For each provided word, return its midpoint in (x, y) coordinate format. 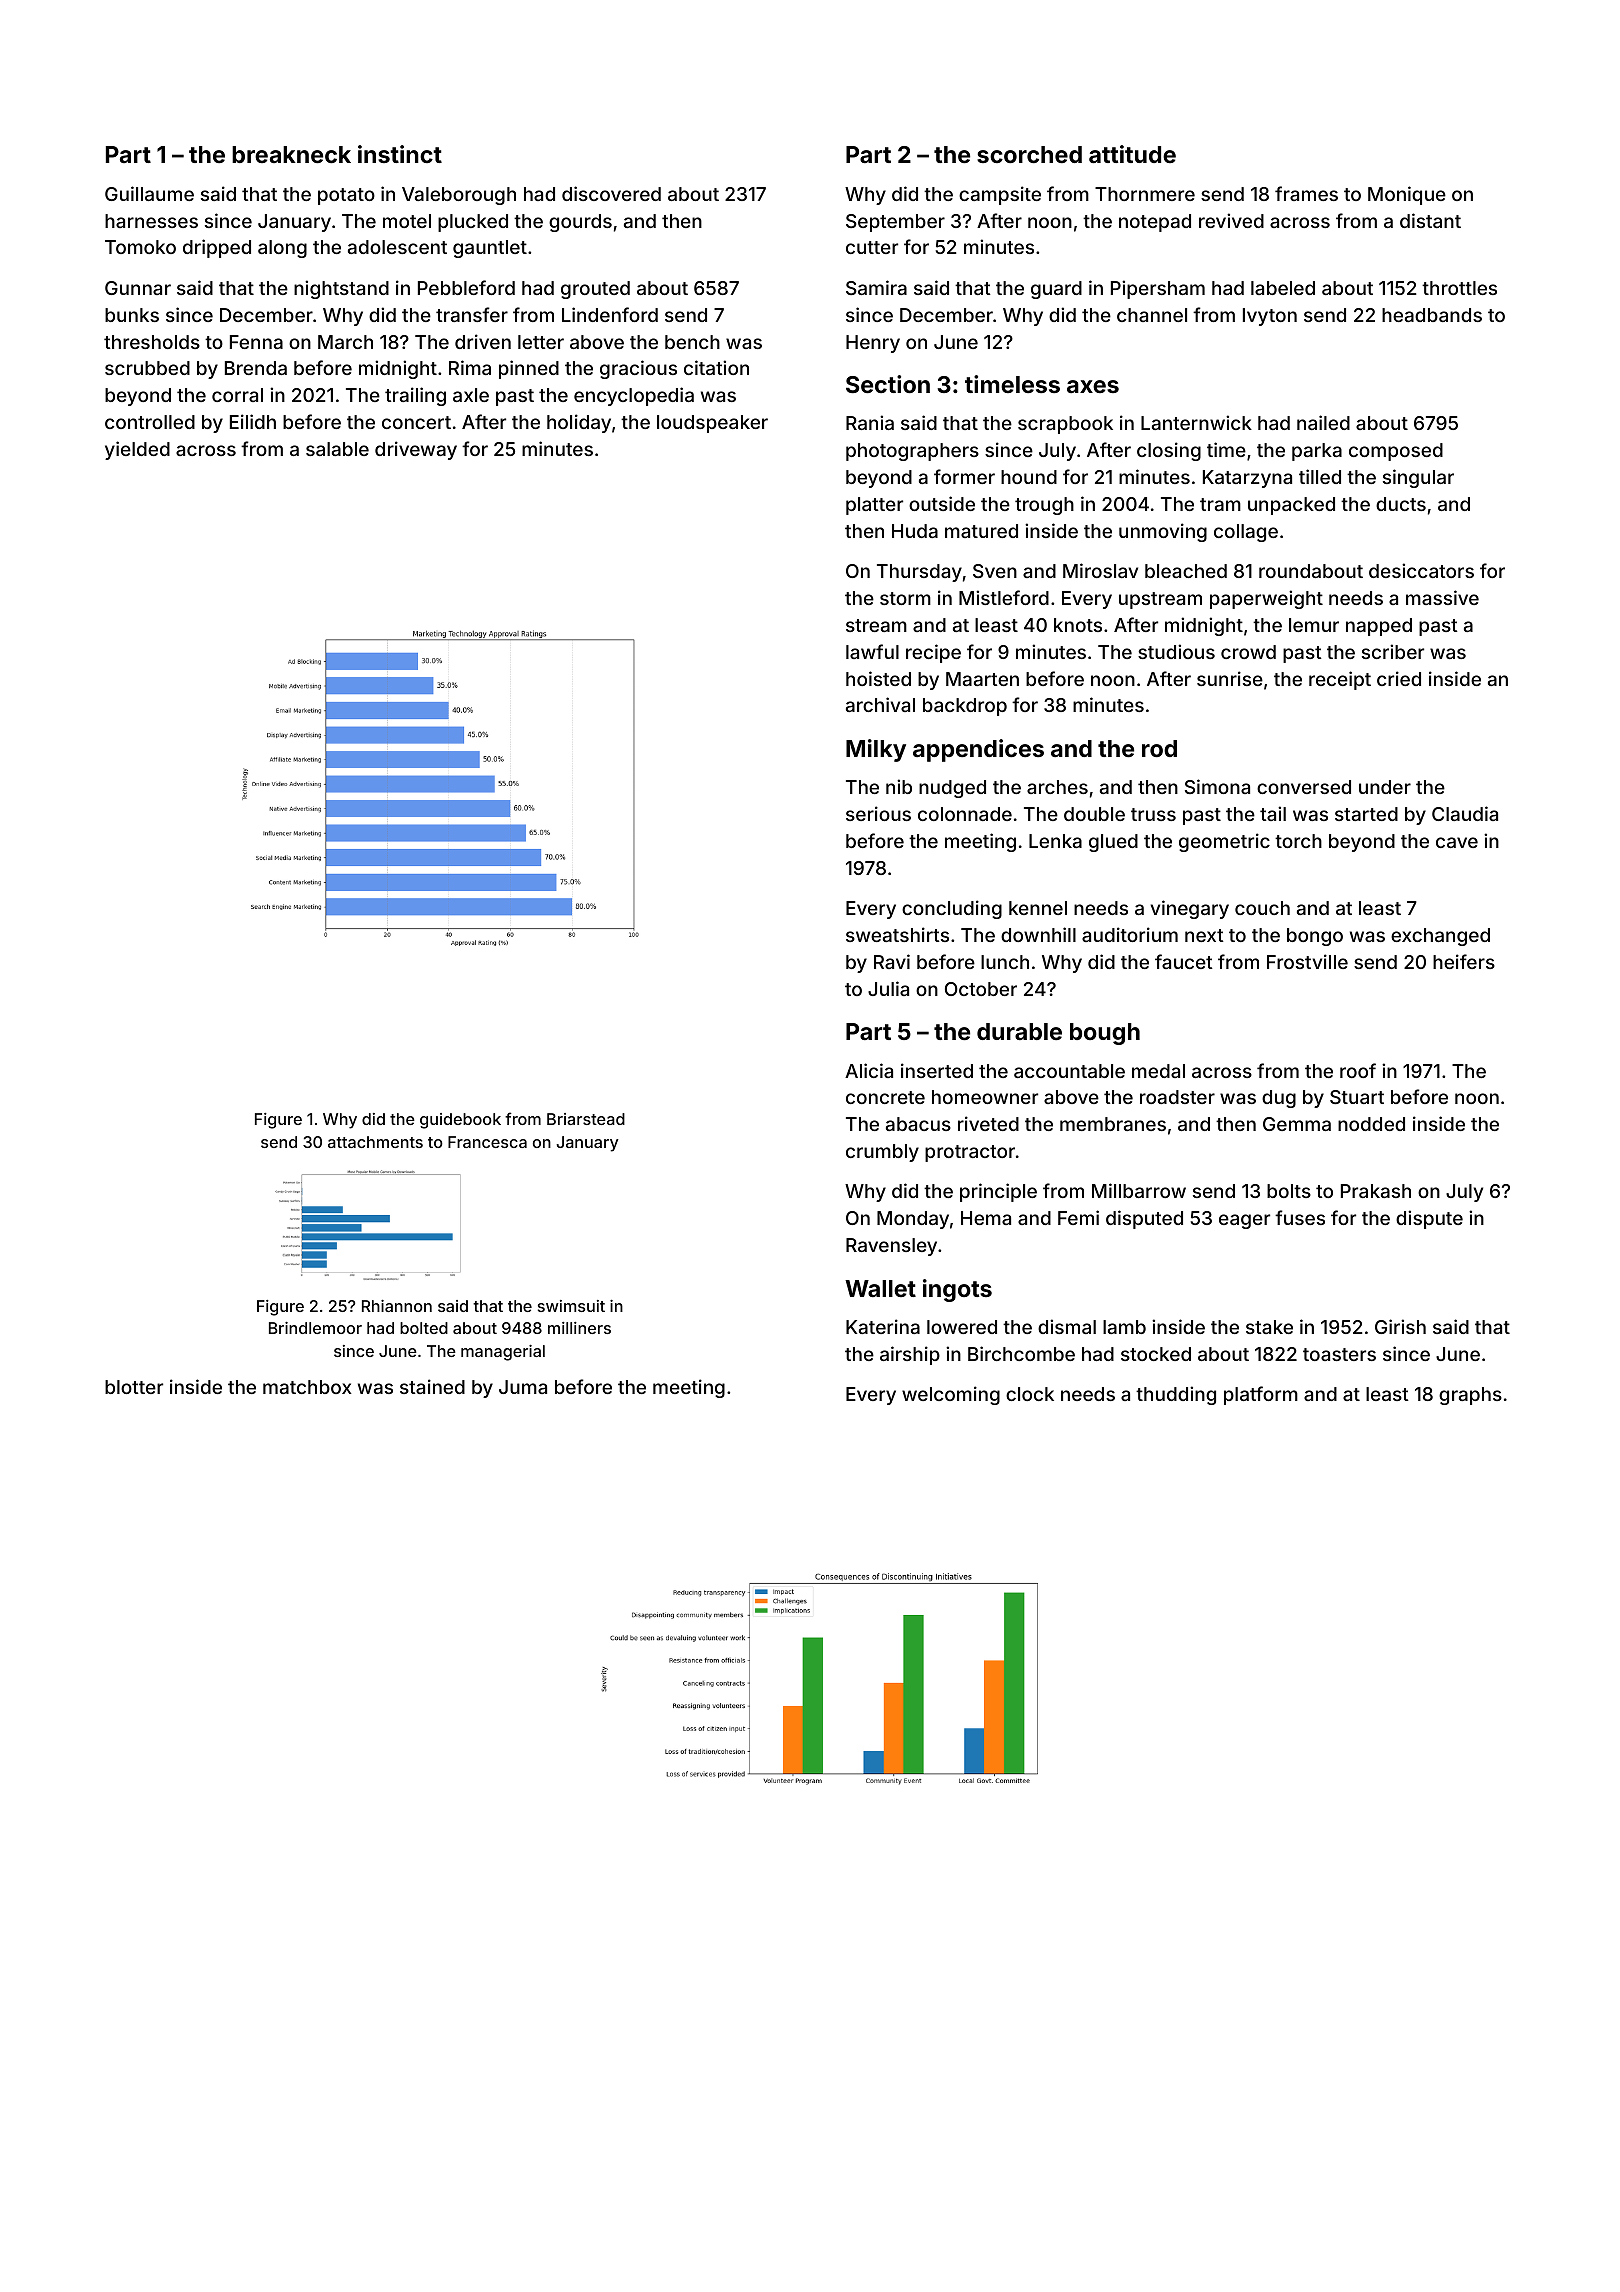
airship (910, 1355)
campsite (1000, 195)
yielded (137, 450)
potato (346, 196)
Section (888, 384)
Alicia (869, 1070)
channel (1152, 315)
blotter (134, 1387)
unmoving (1163, 532)
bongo (1315, 937)
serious (878, 813)
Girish (1400, 1326)
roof (1358, 1070)
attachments (375, 1142)
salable (337, 449)
